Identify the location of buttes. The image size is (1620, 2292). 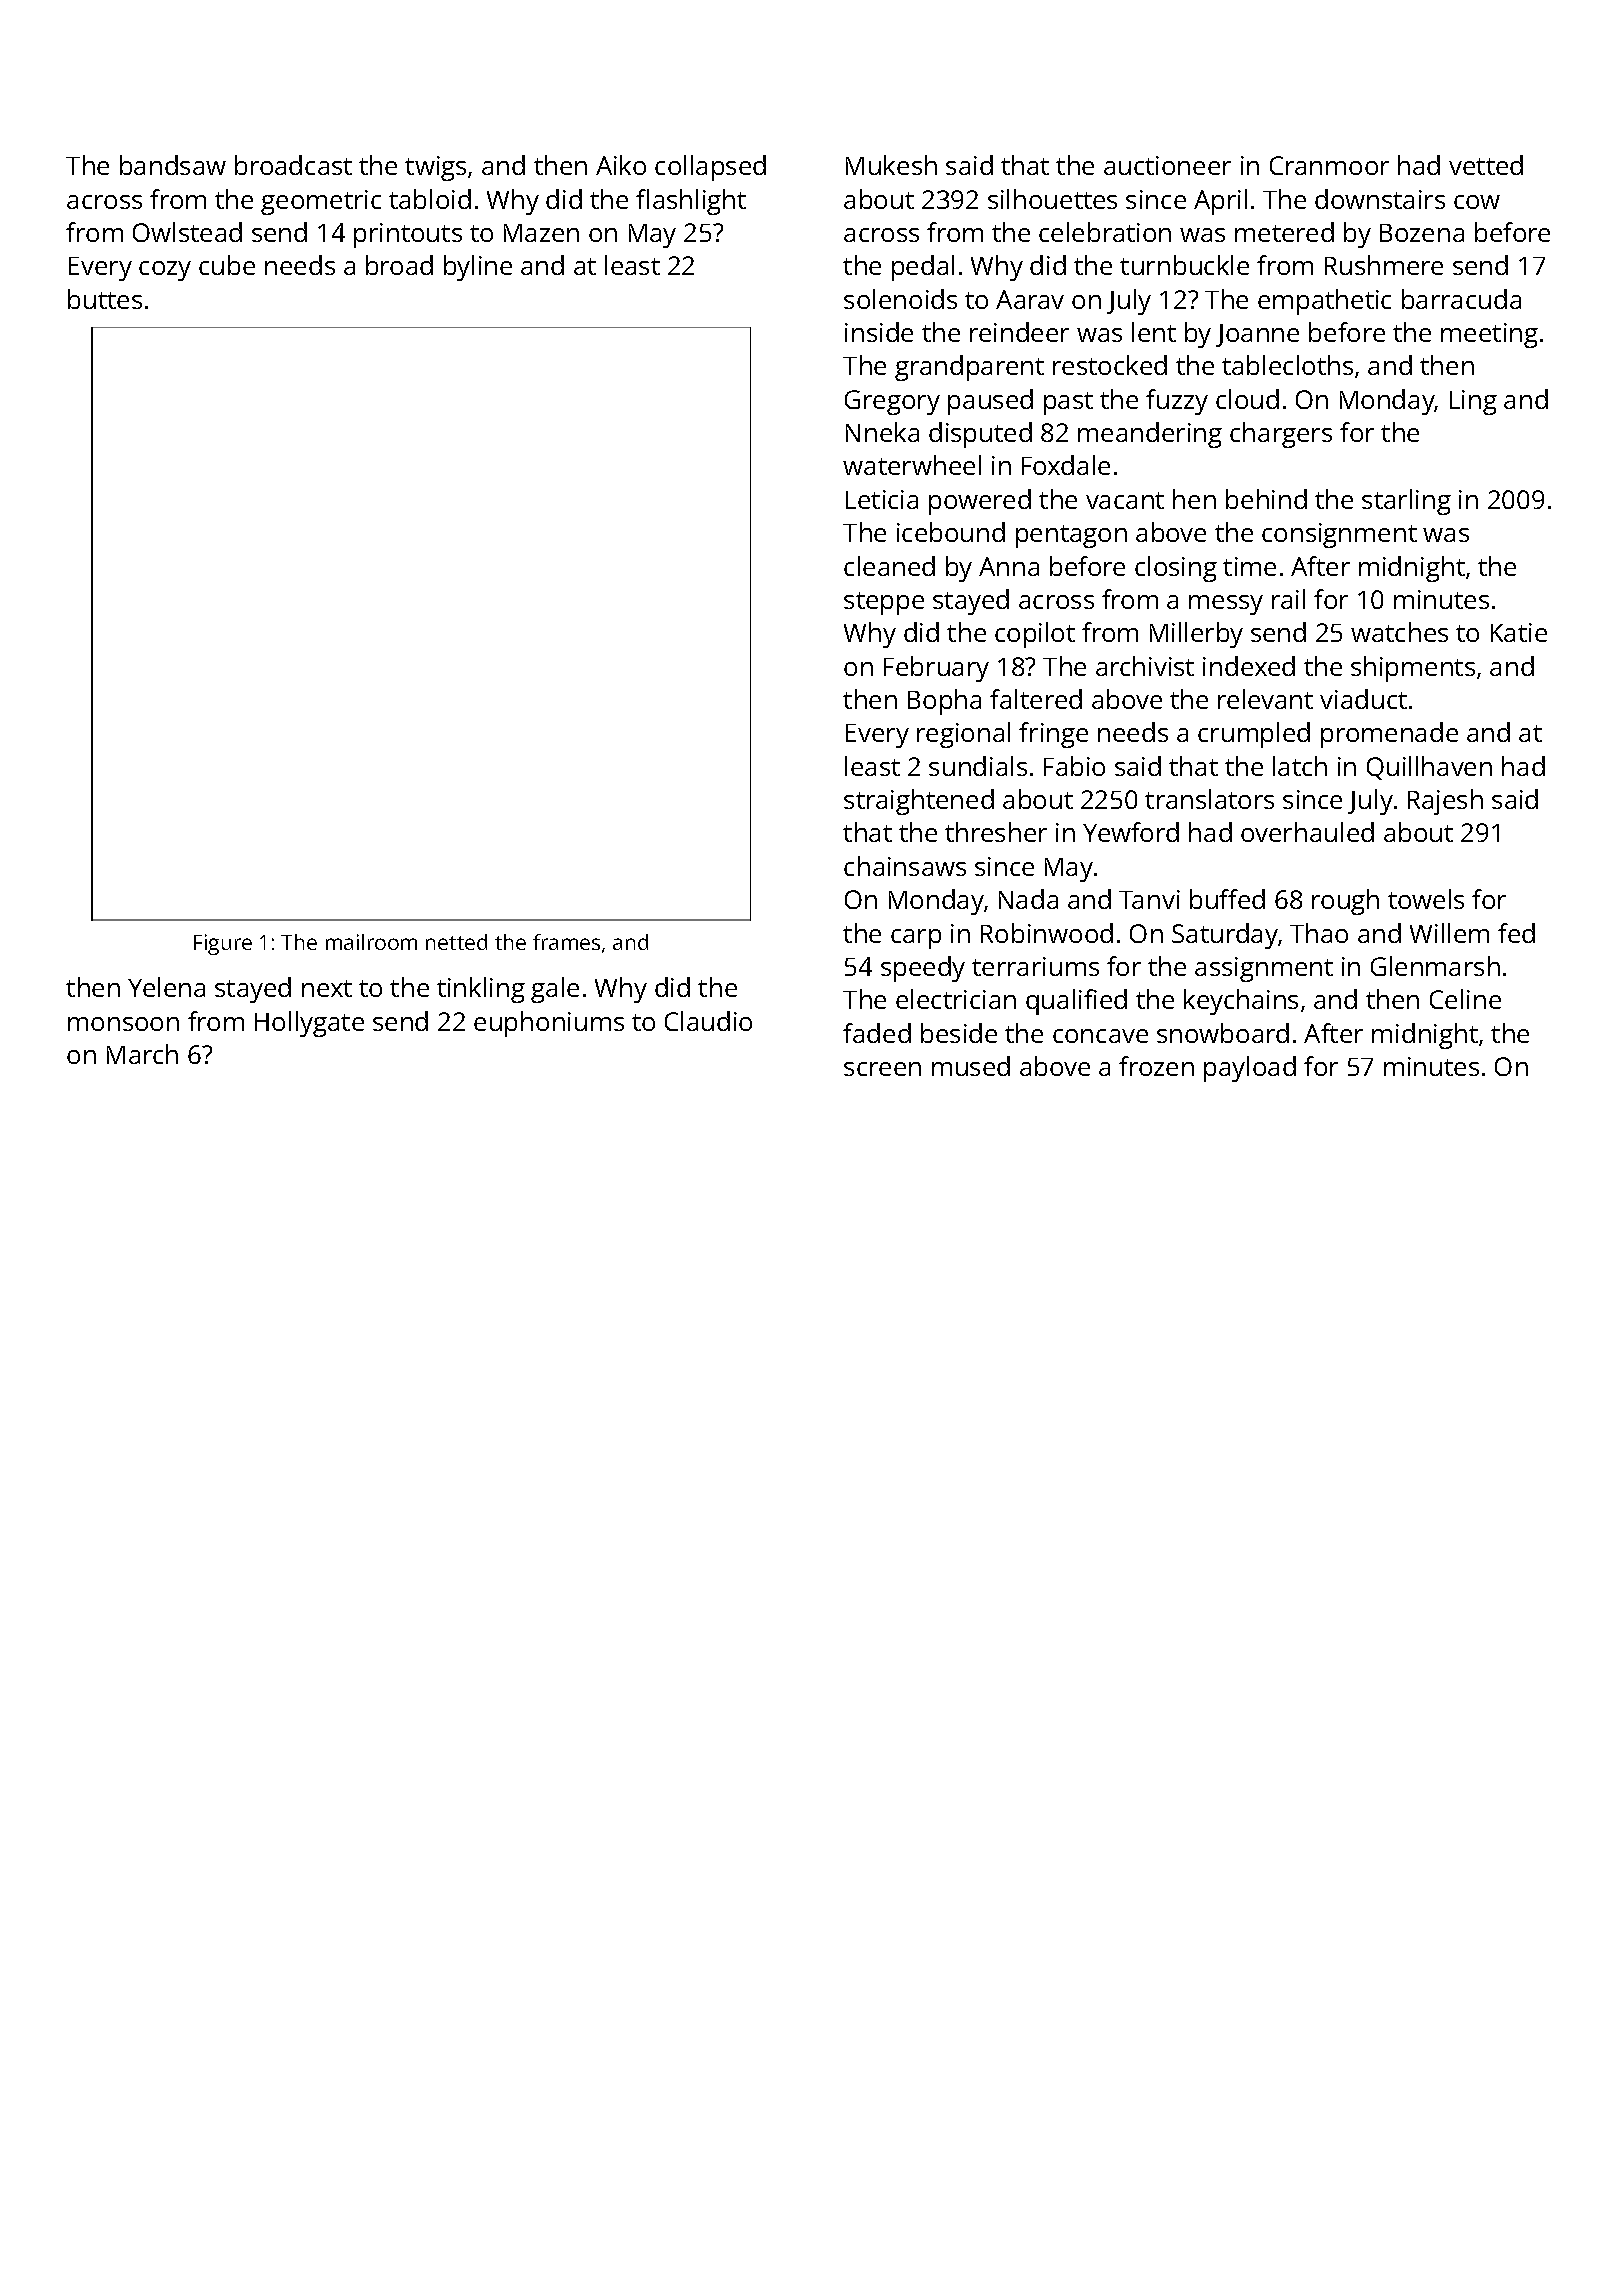
(105, 299).
